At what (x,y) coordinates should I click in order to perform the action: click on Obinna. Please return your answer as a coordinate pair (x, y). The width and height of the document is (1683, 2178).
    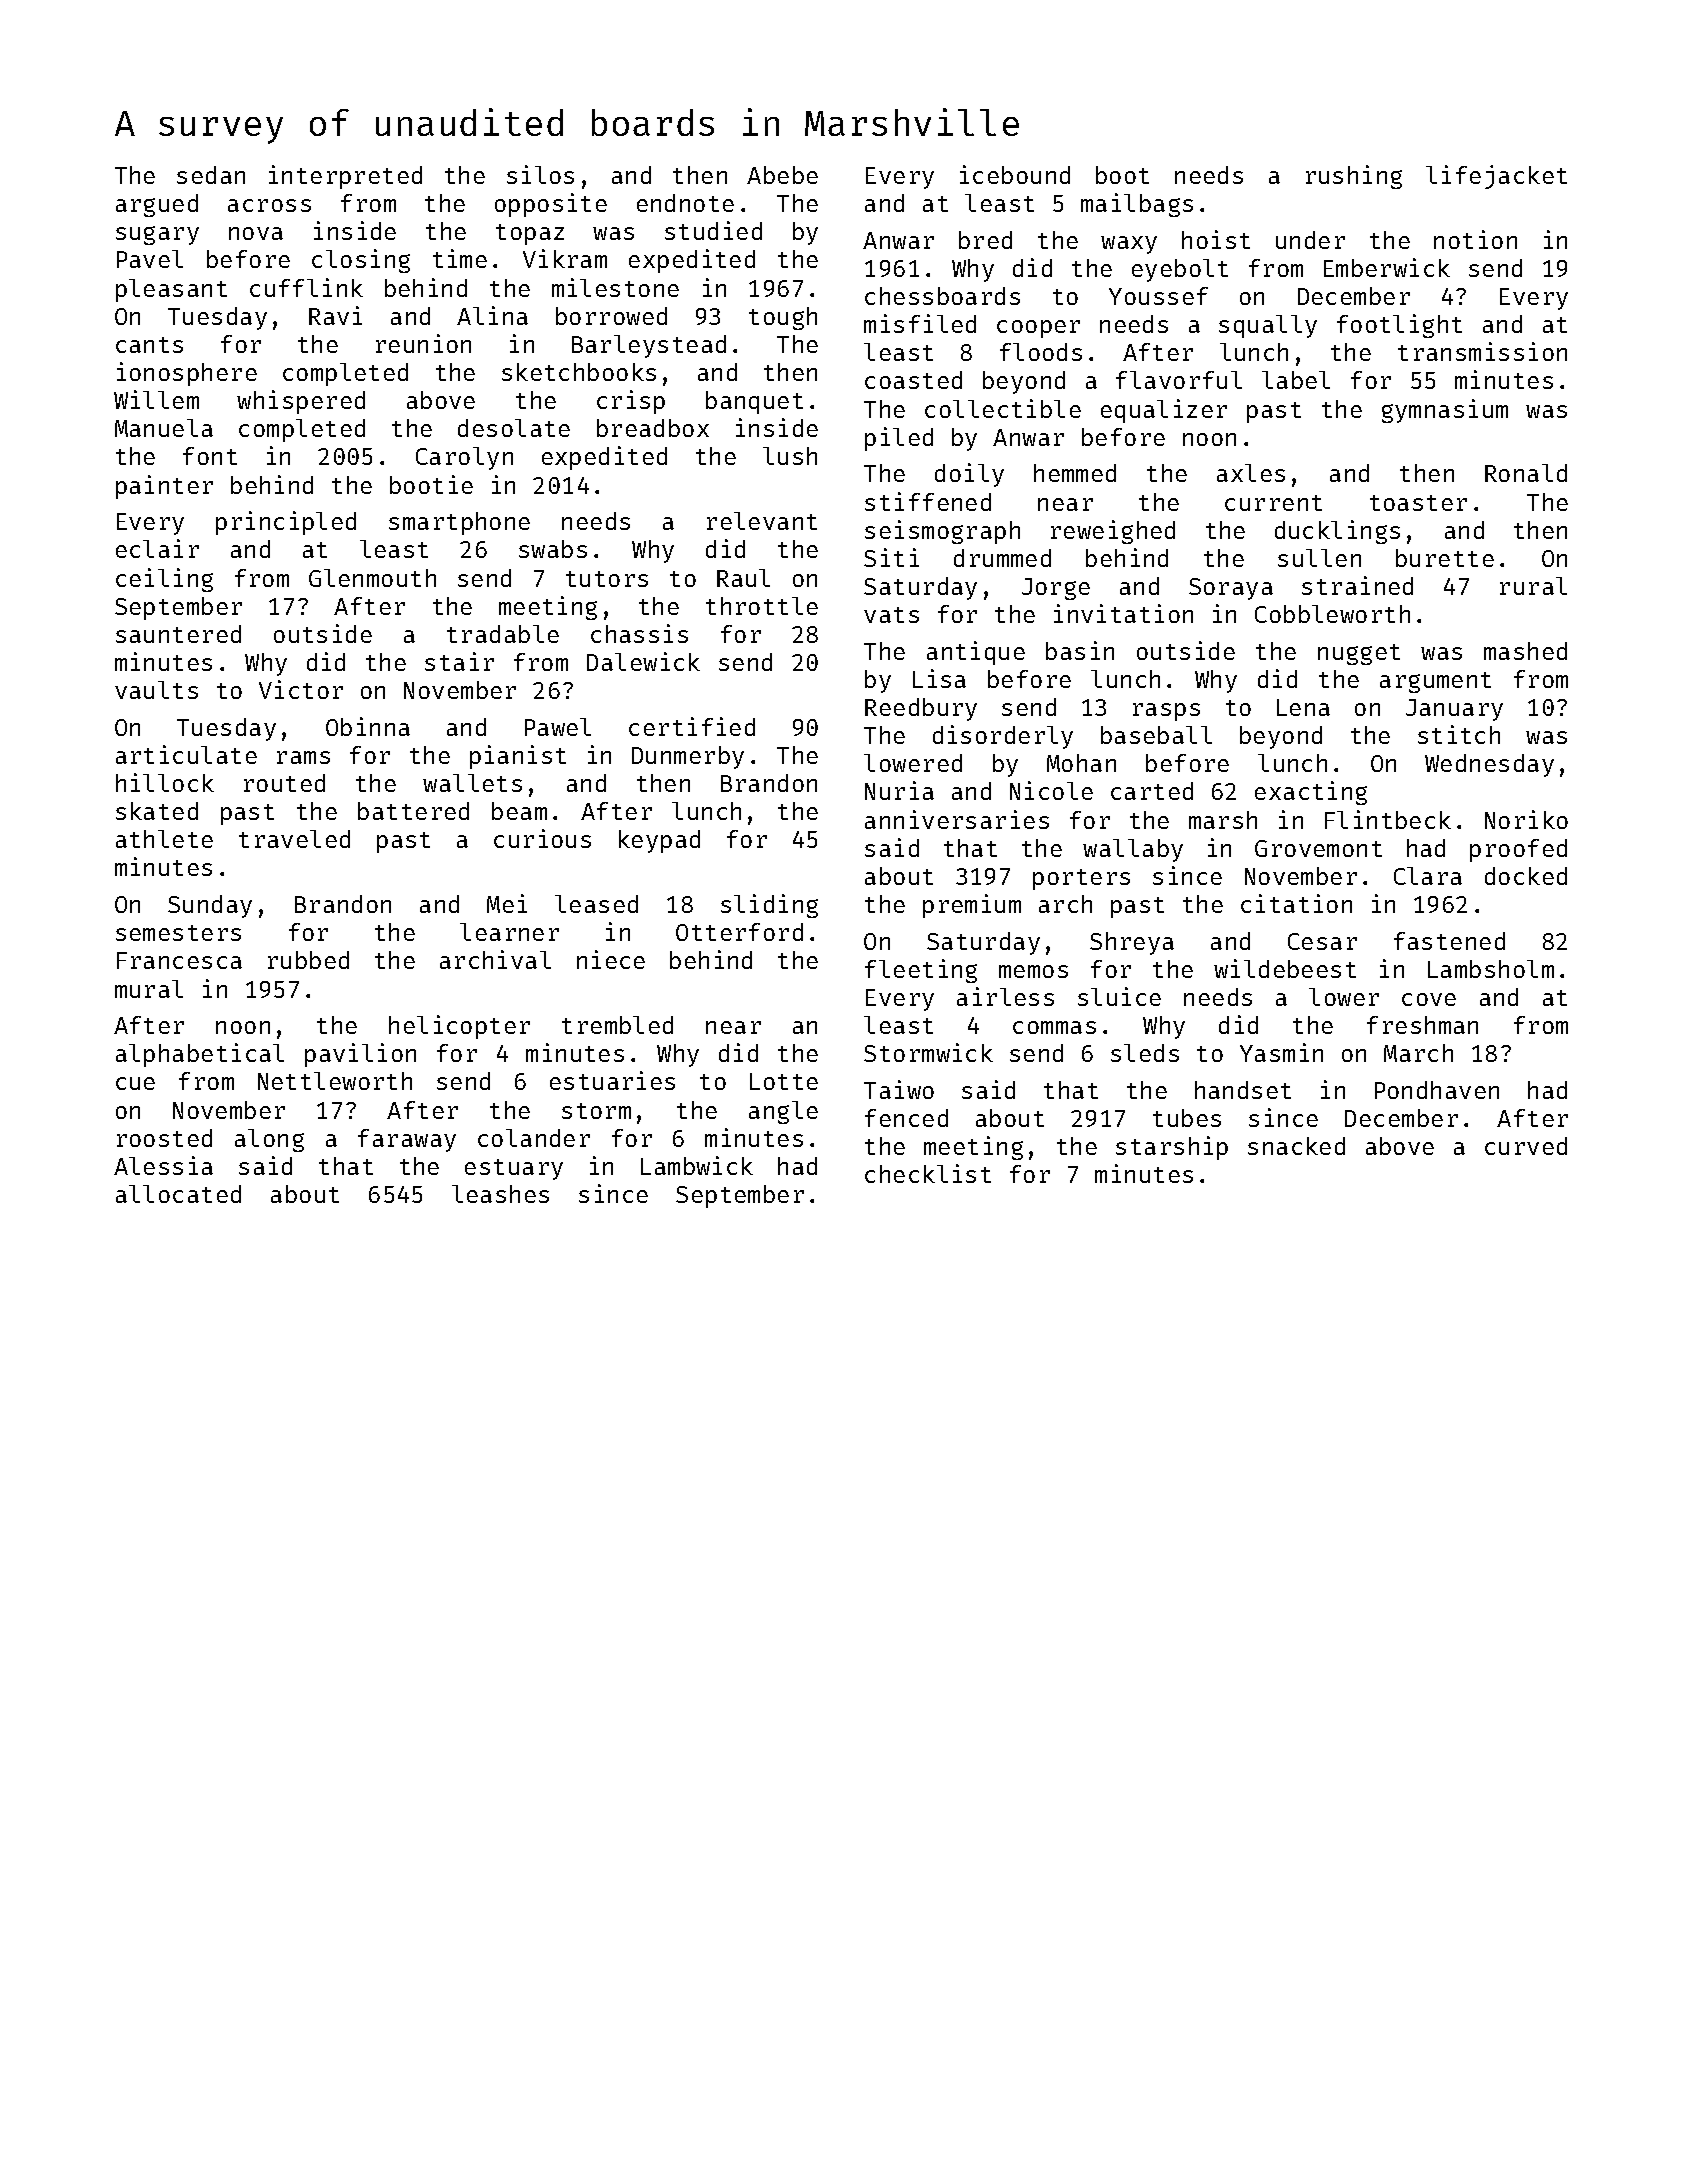
    Looking at the image, I should click on (368, 726).
